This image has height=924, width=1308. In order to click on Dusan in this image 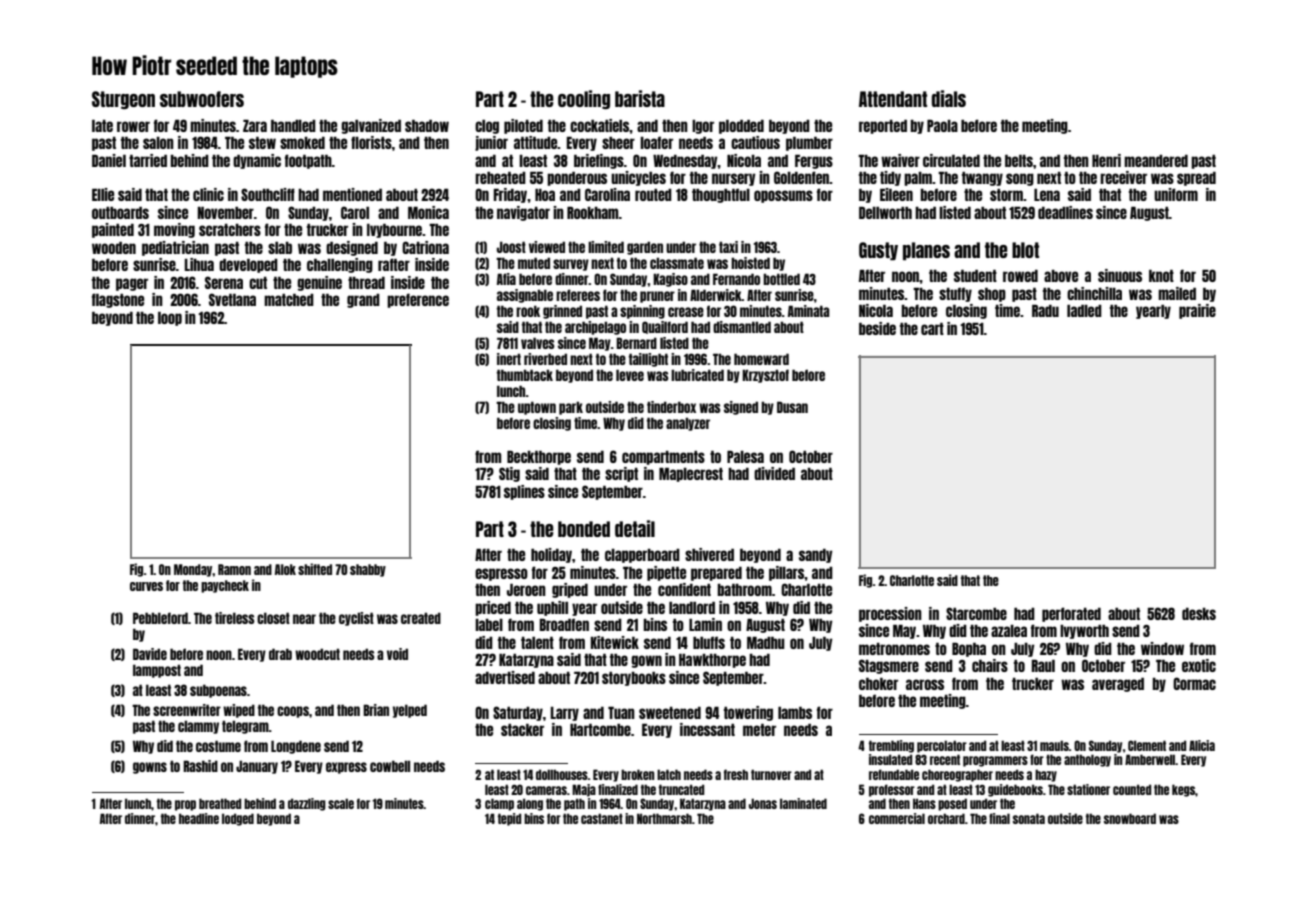, I will do `click(792, 407)`.
